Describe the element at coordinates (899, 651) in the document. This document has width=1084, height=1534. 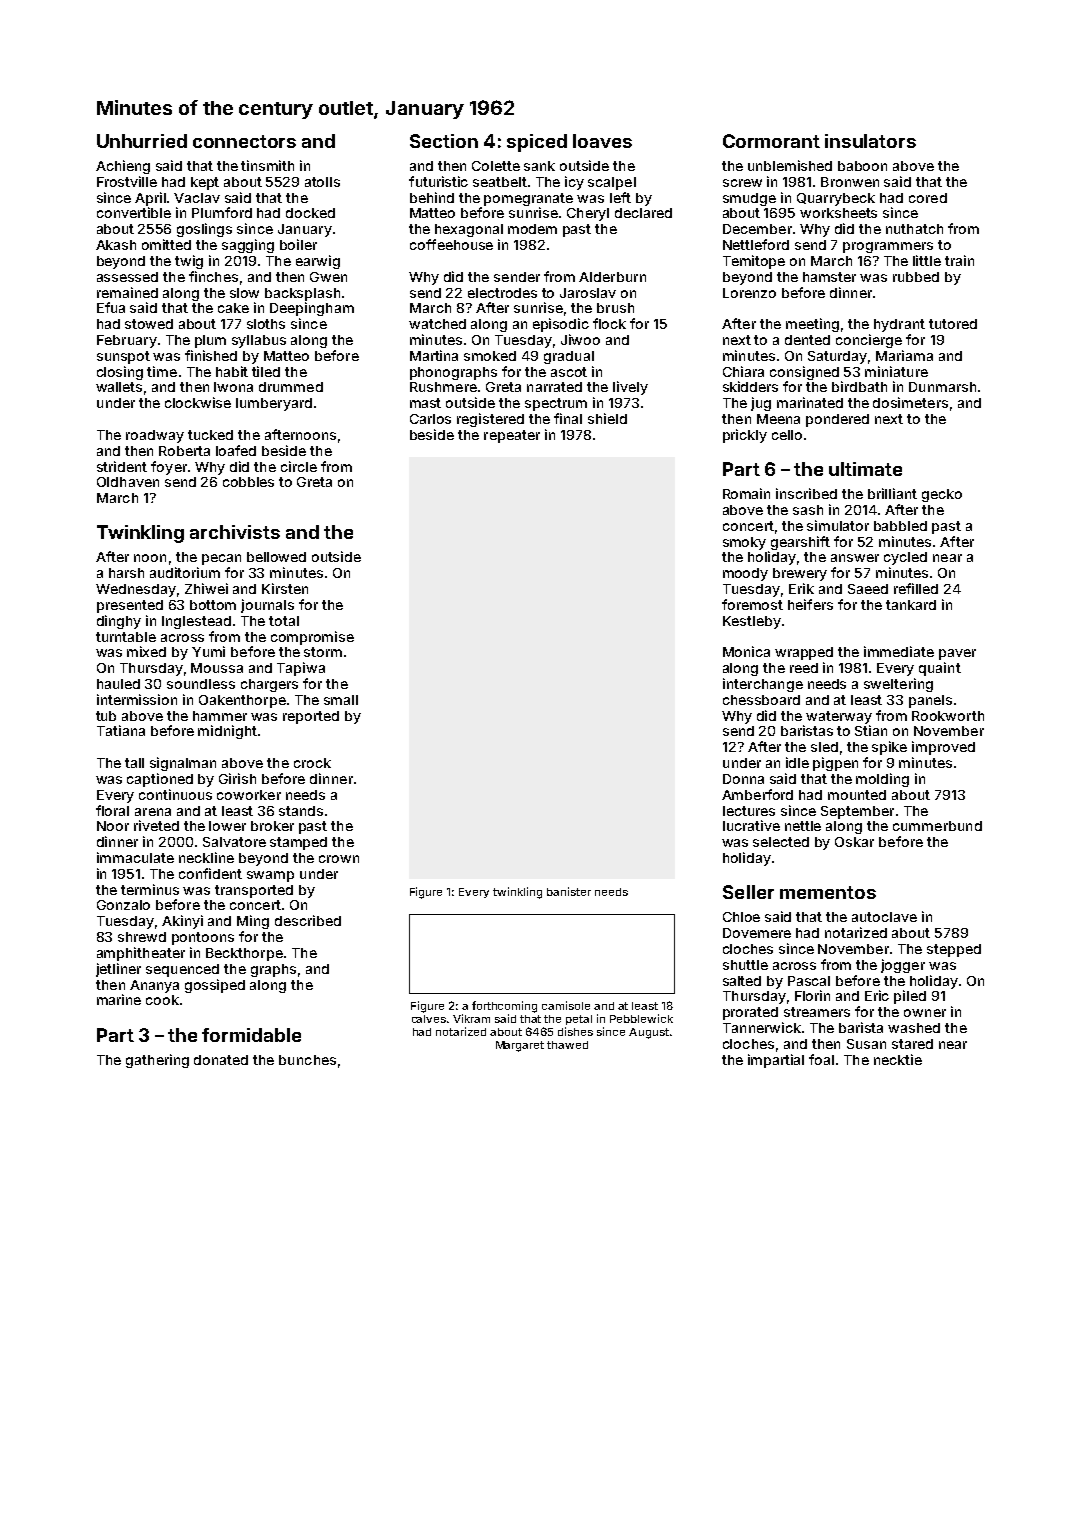
I see `immediate` at that location.
